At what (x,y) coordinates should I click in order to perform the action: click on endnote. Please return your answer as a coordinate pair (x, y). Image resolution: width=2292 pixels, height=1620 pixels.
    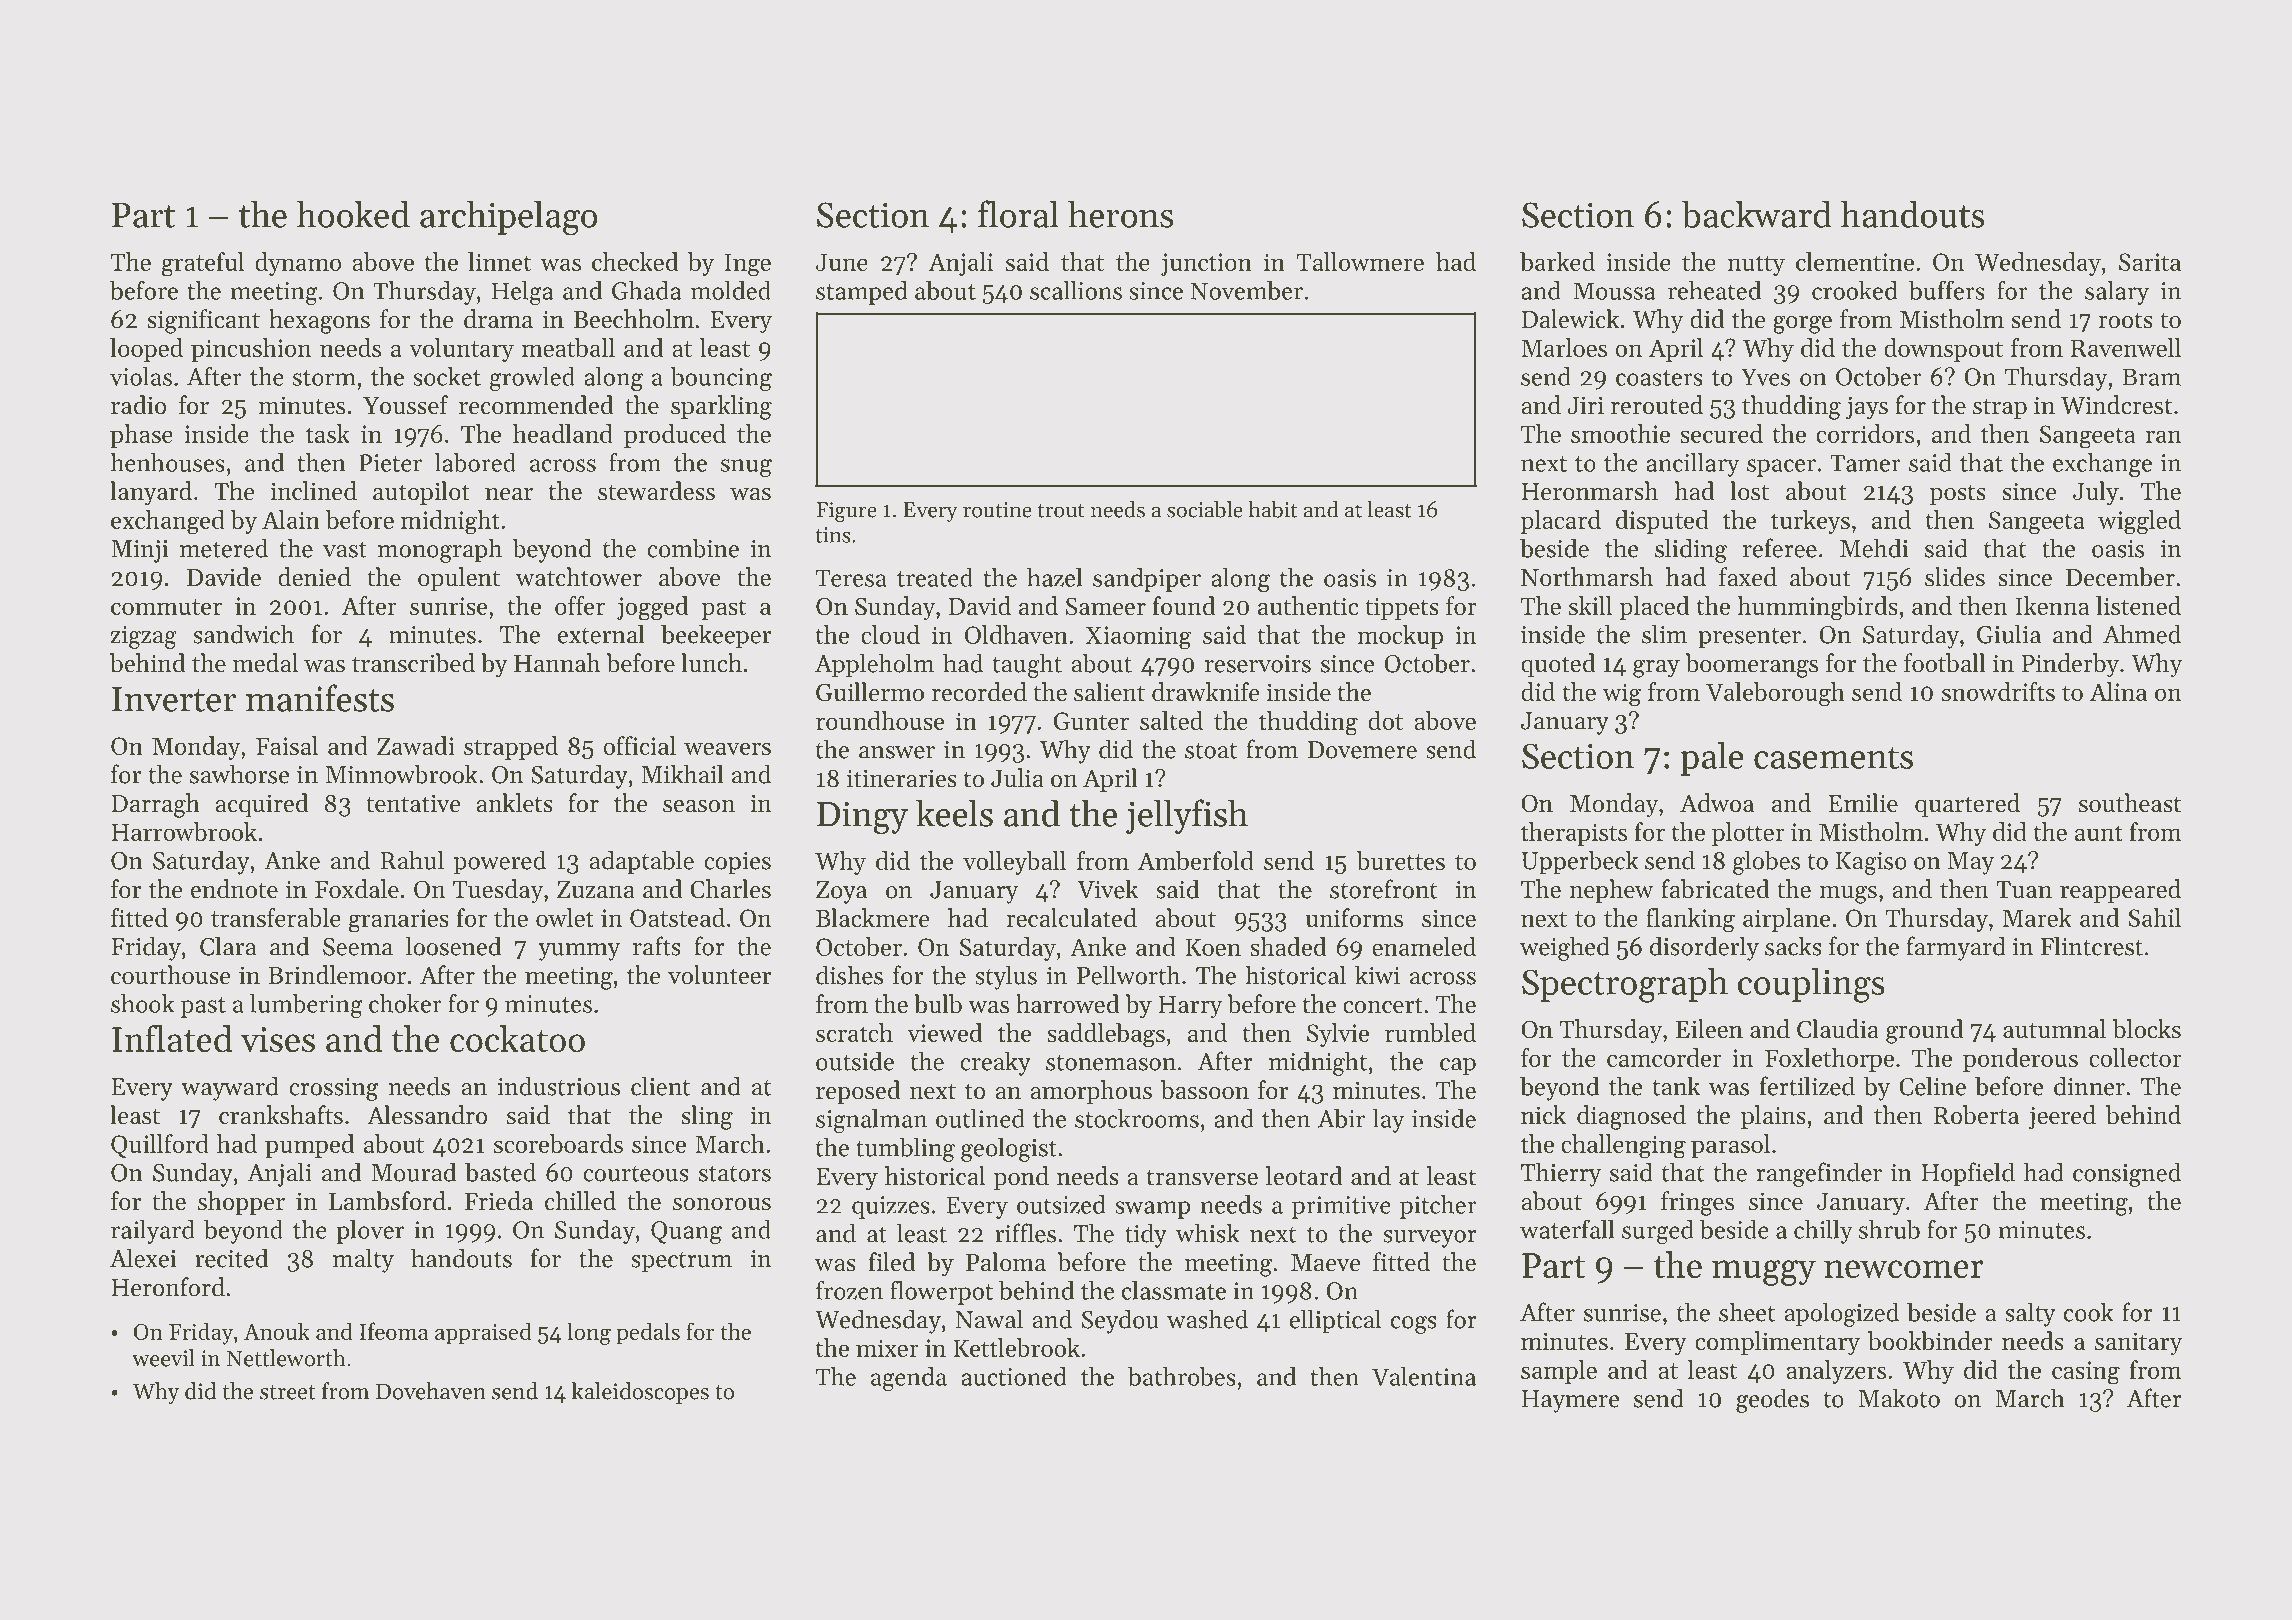
    Looking at the image, I should click on (234, 889).
